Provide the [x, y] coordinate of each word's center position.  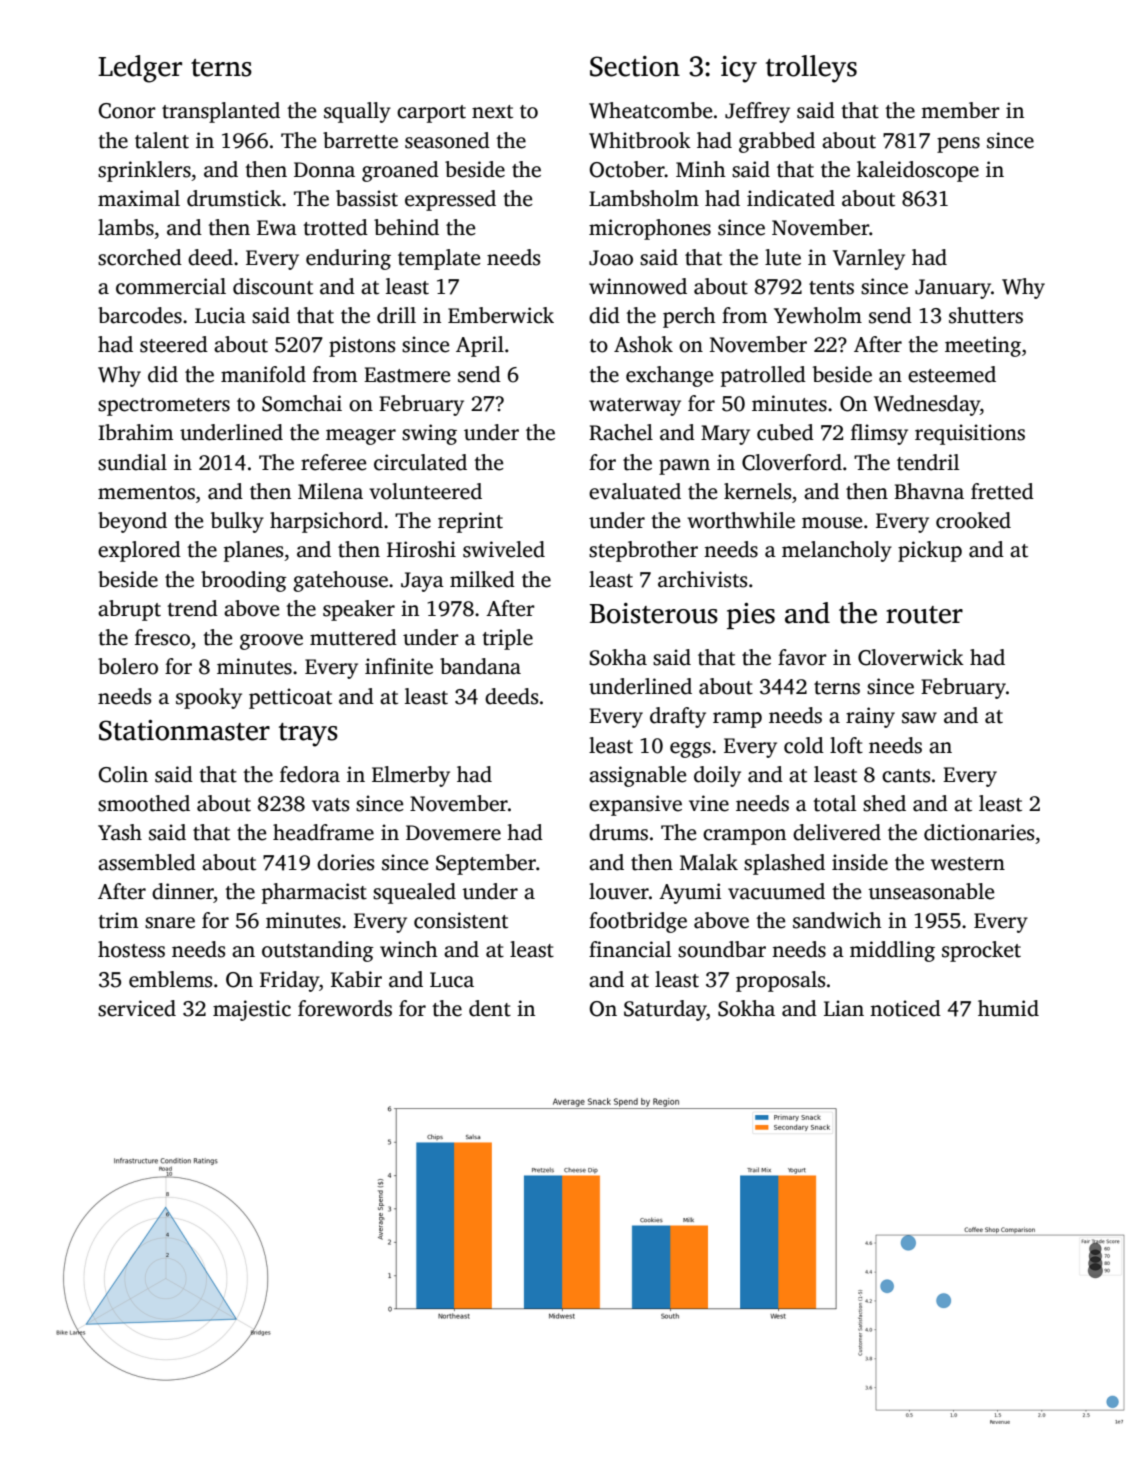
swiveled [504, 549]
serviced [137, 1008]
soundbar [722, 949]
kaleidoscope [918, 171]
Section [635, 66]
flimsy [879, 434]
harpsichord [326, 522]
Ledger [140, 69]
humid [1008, 1008]
